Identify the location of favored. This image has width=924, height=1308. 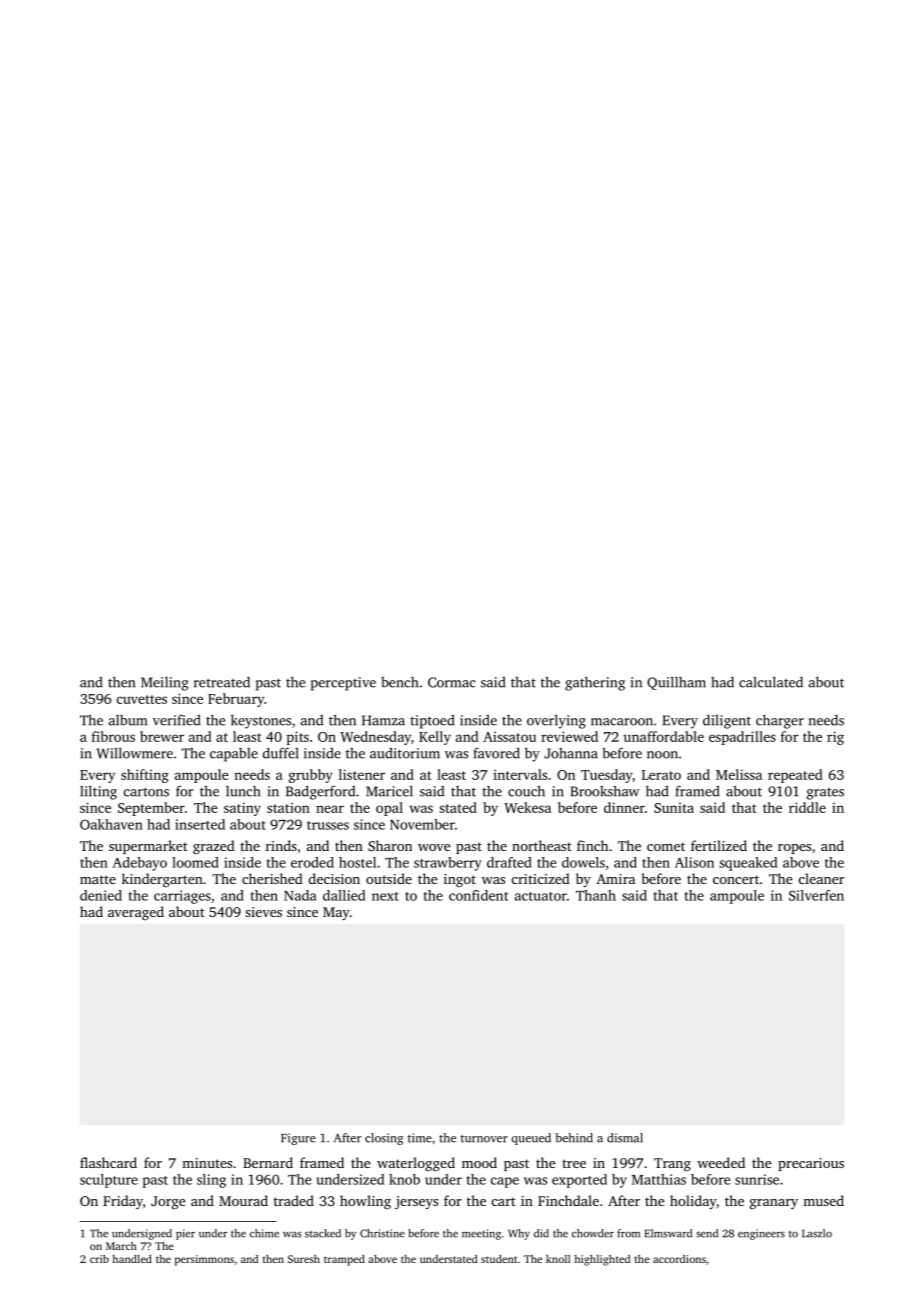
(497, 753).
